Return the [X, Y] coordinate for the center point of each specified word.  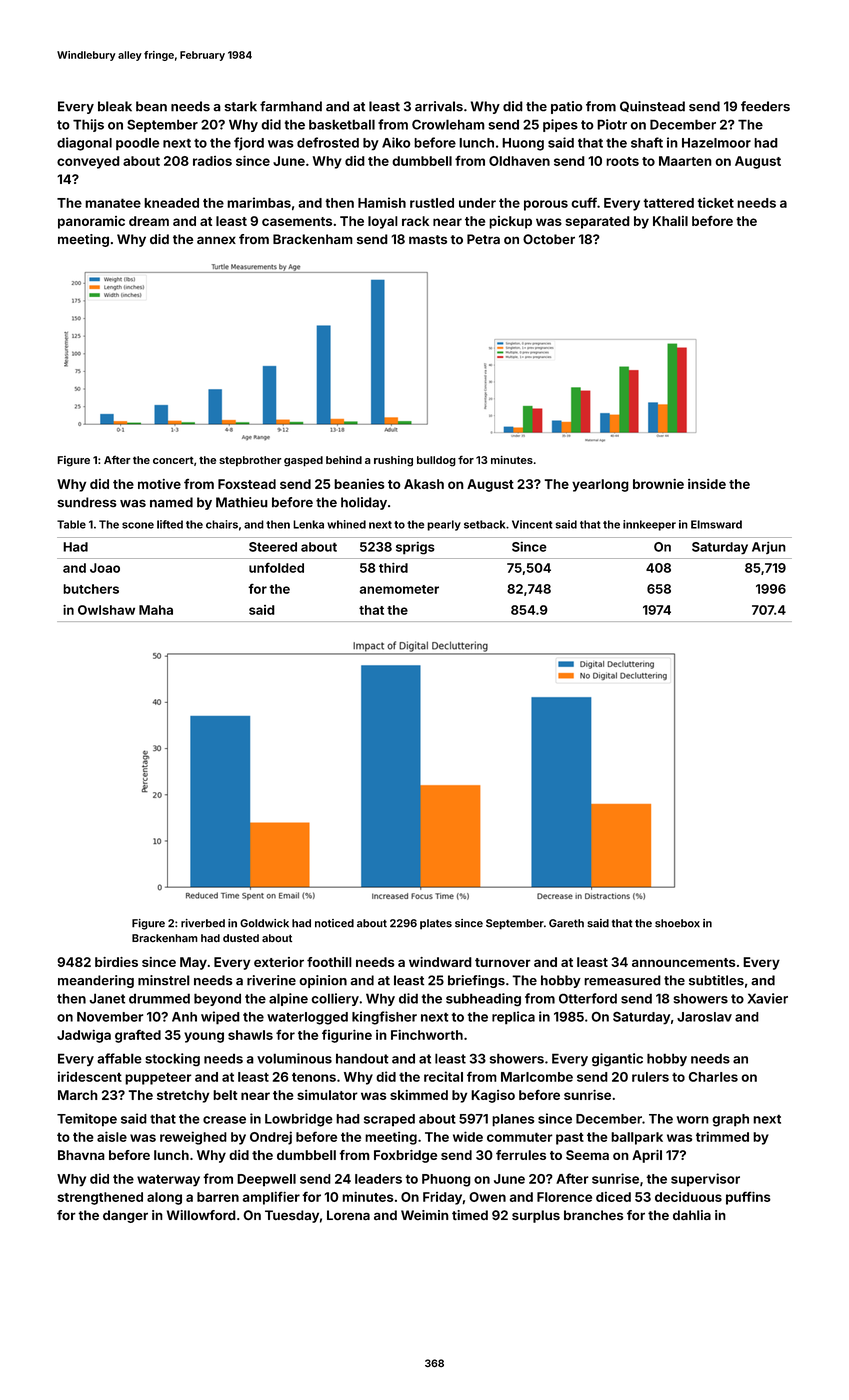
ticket [715, 202]
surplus [536, 1216]
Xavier [768, 998]
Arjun [769, 548]
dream [149, 221]
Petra [483, 239]
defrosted [328, 142]
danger [125, 1216]
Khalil [670, 221]
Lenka [308, 524]
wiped [220, 1018]
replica [513, 1018]
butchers [91, 589]
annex [216, 240]
